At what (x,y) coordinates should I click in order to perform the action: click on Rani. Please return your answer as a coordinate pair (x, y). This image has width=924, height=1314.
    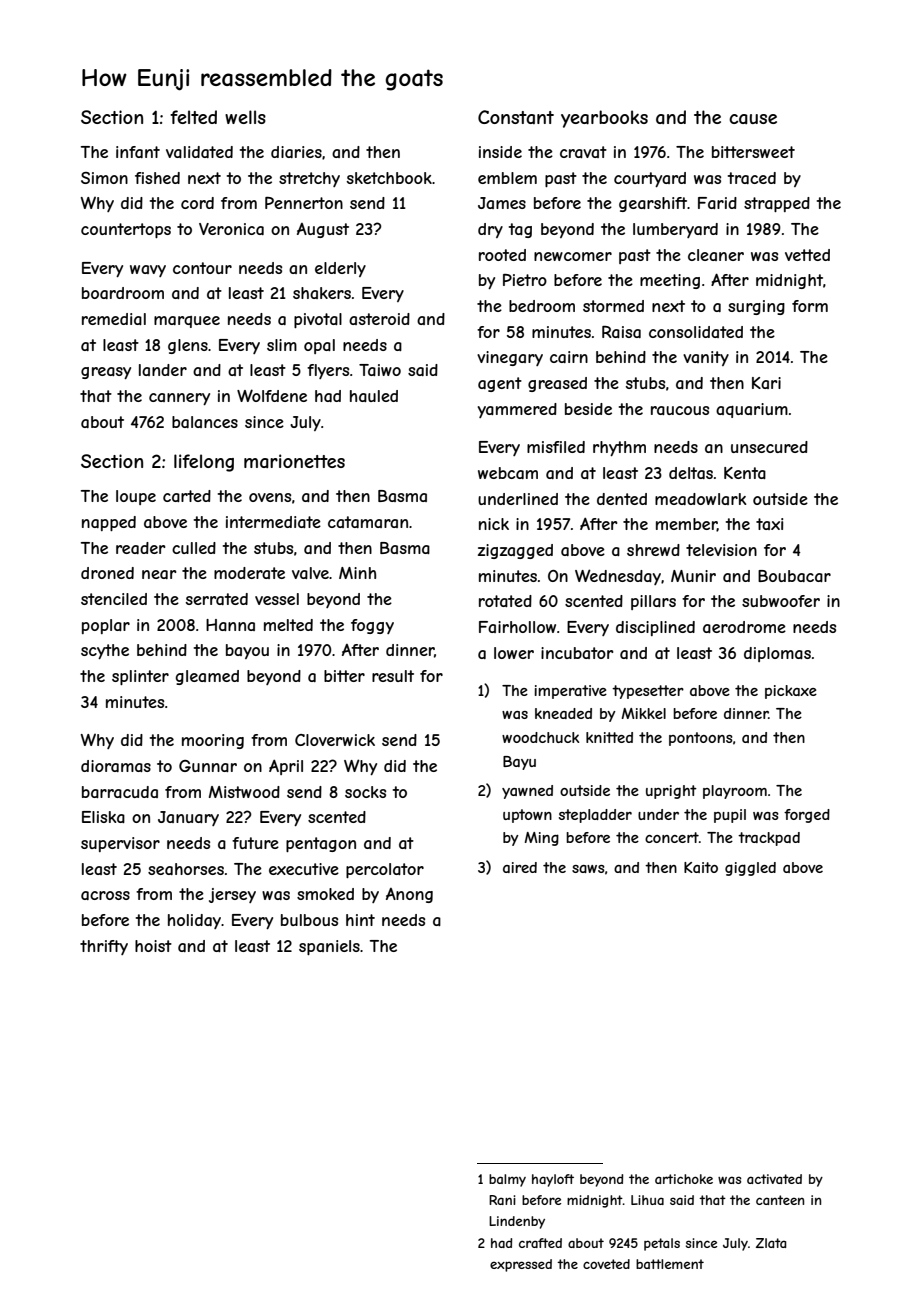
    Looking at the image, I should click on (502, 1200).
